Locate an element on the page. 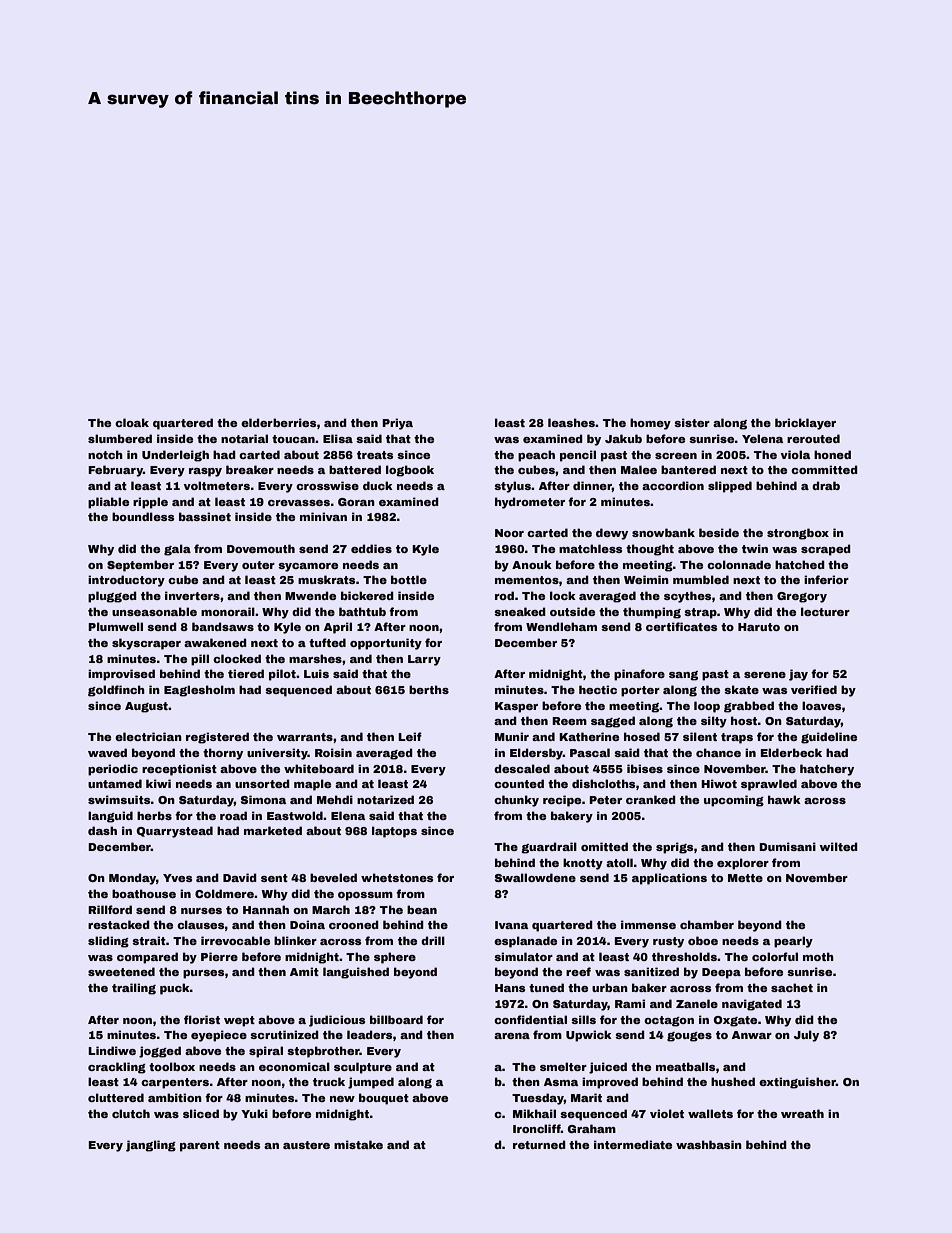  compared is located at coordinates (147, 958).
